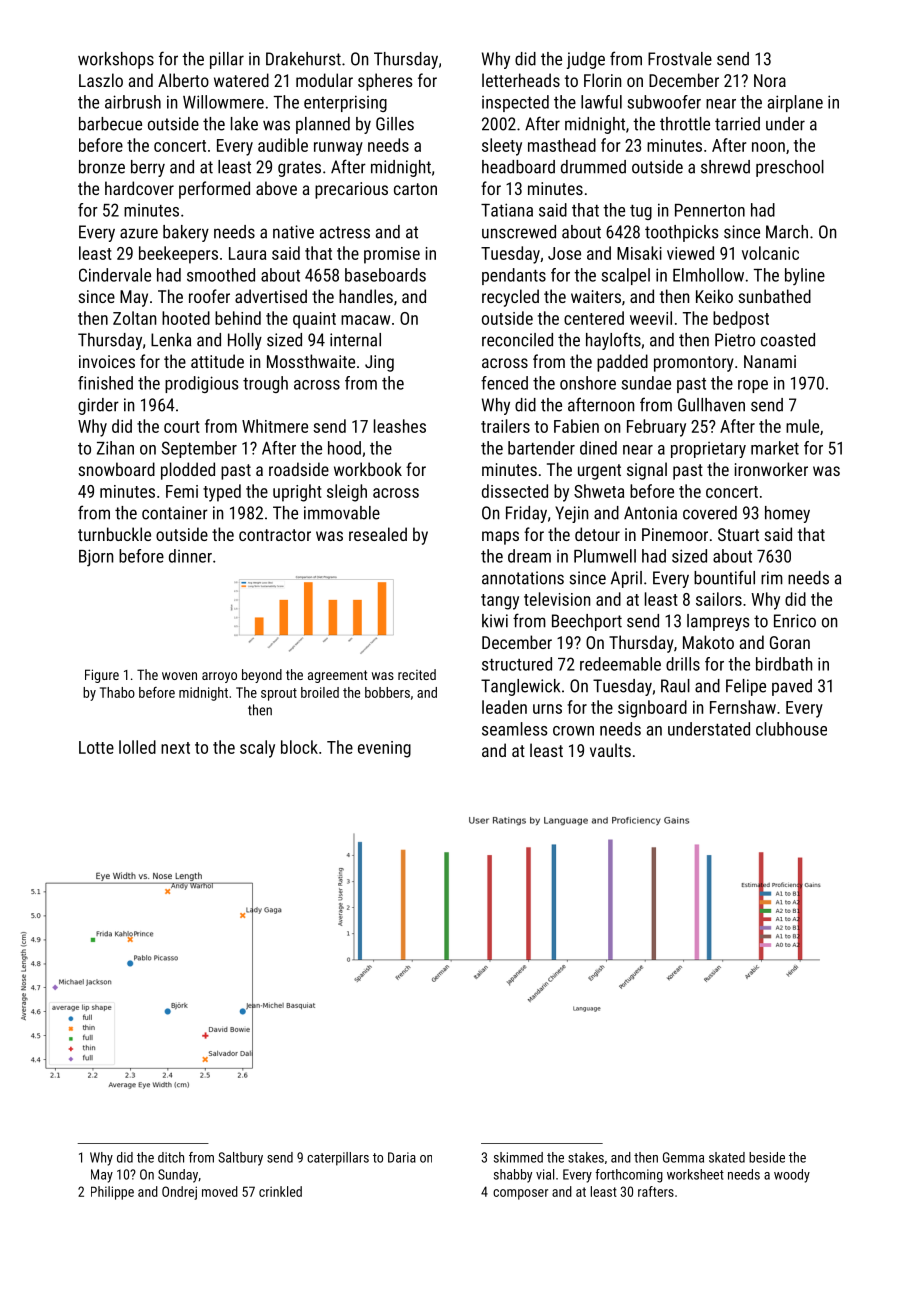 The image size is (924, 1308). Describe the element at coordinates (402, 1157) in the page. I see `Daria` at that location.
